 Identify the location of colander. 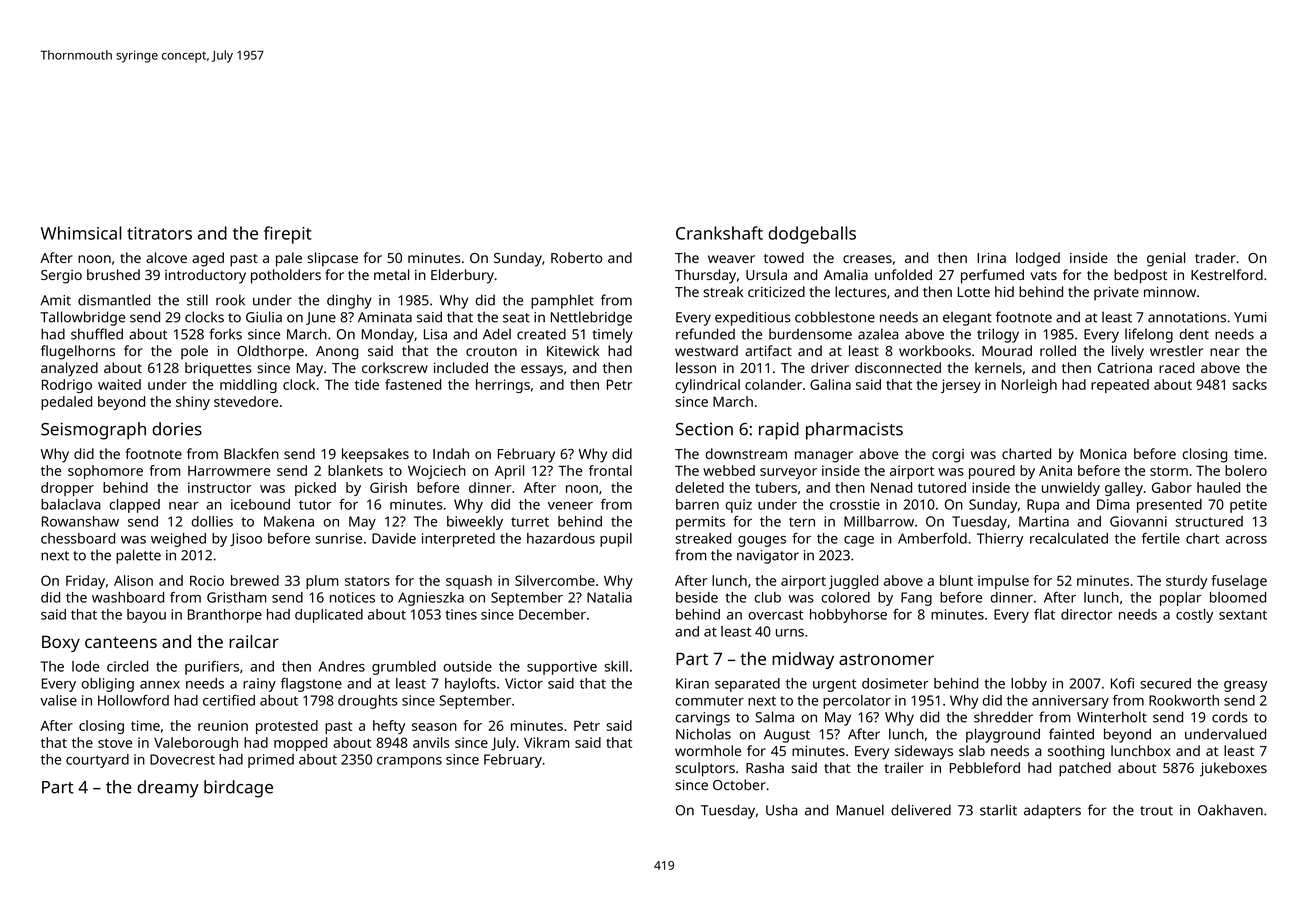
(773, 384).
